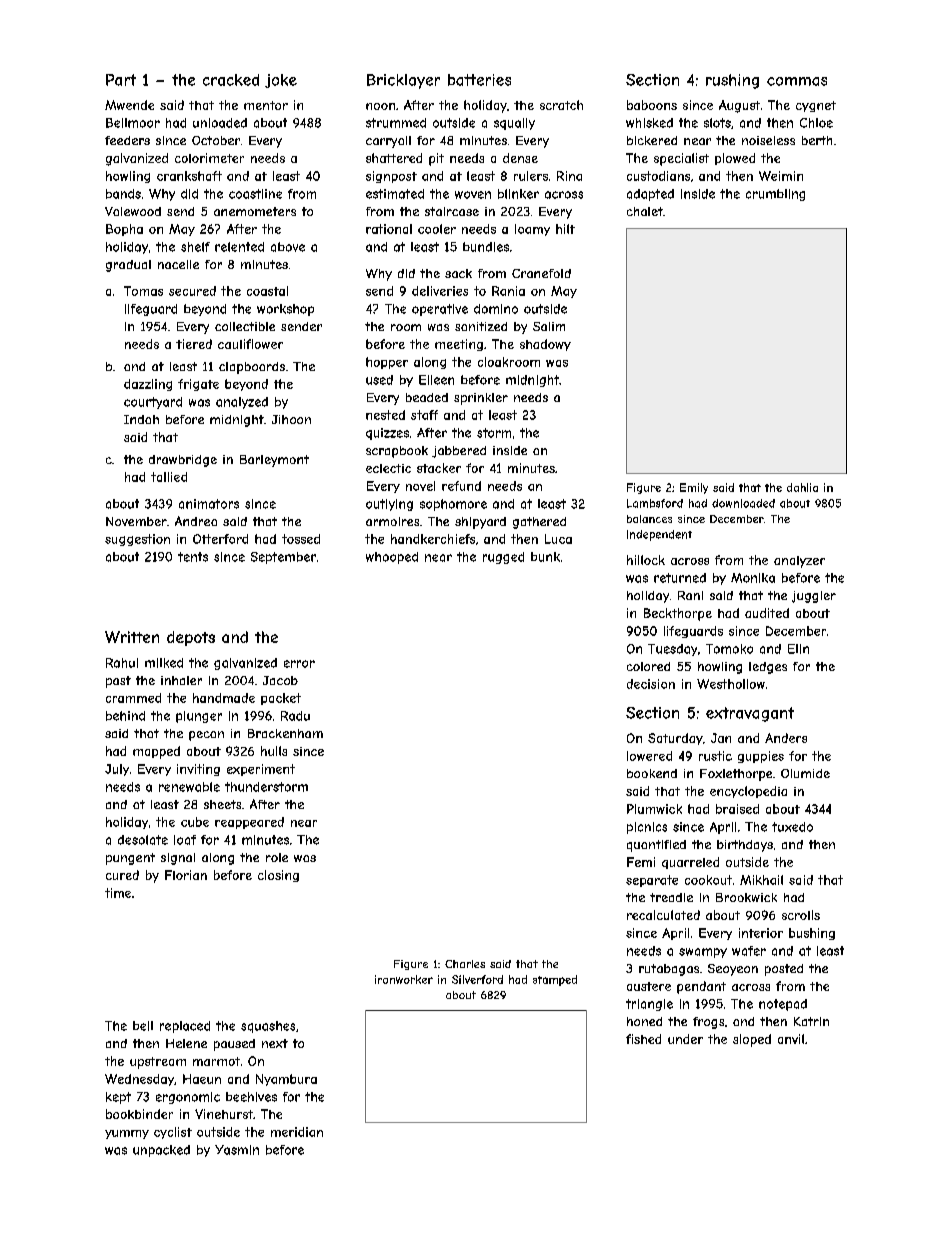  What do you see at coordinates (732, 81) in the page?
I see `rushing` at bounding box center [732, 81].
